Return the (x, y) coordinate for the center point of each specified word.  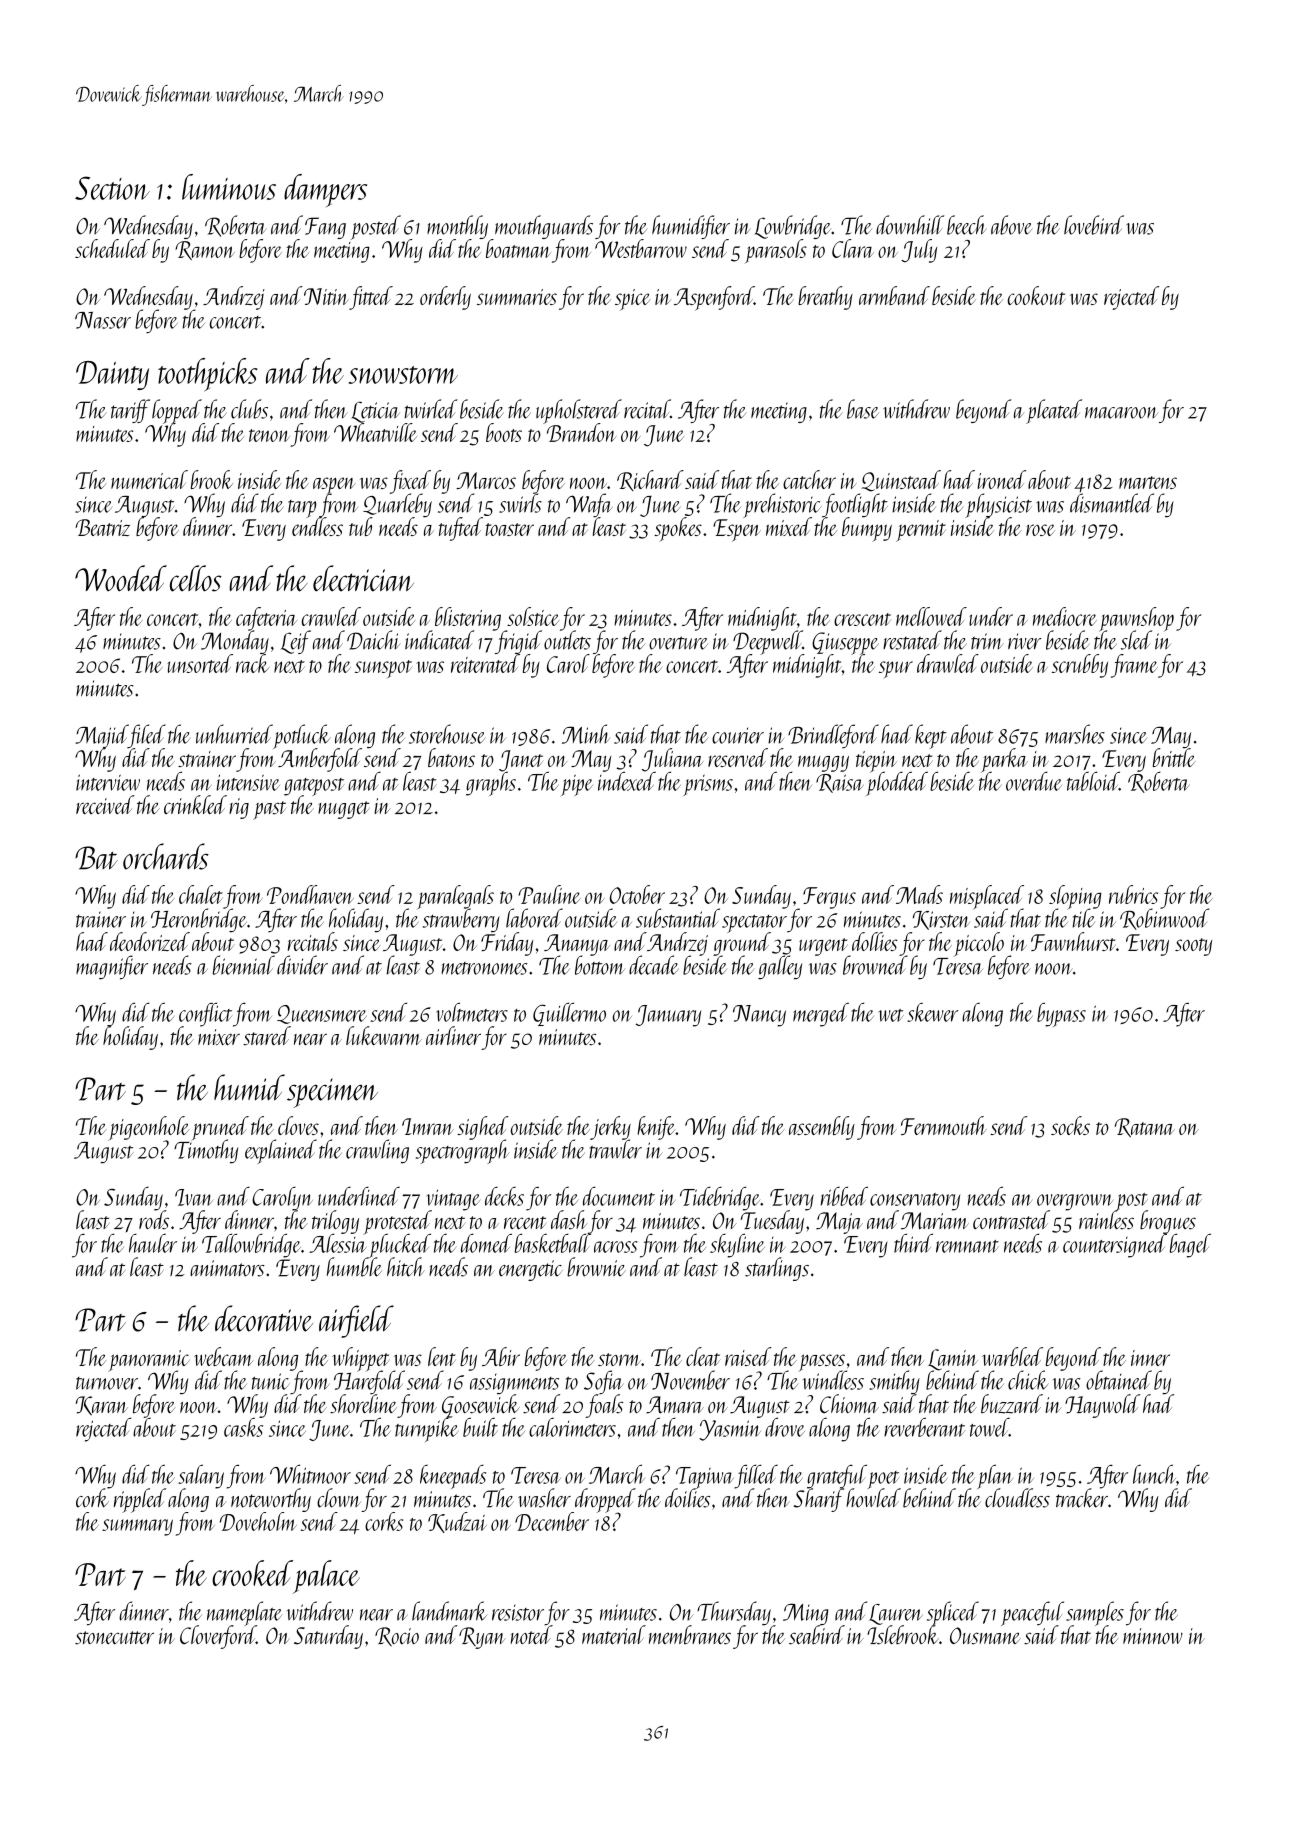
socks (1070, 1125)
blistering (468, 619)
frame (1134, 666)
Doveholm (258, 1521)
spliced (953, 1613)
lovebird (1094, 225)
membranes (690, 1635)
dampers (325, 190)
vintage (453, 1200)
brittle (1174, 757)
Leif (296, 642)
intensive (248, 782)
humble (354, 1267)
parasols (776, 251)
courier (738, 735)
